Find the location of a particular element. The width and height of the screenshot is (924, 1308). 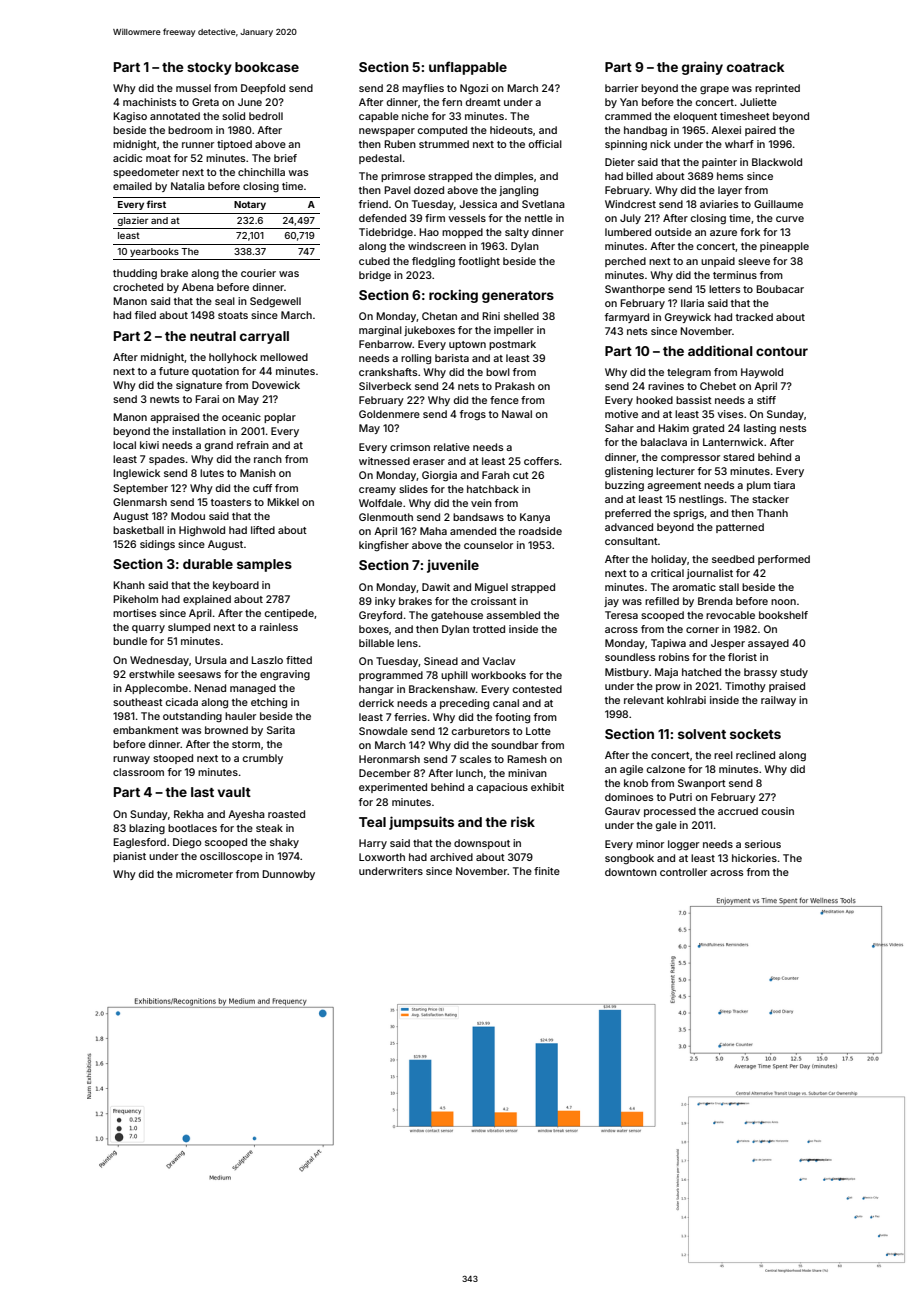

courier is located at coordinates (258, 273).
